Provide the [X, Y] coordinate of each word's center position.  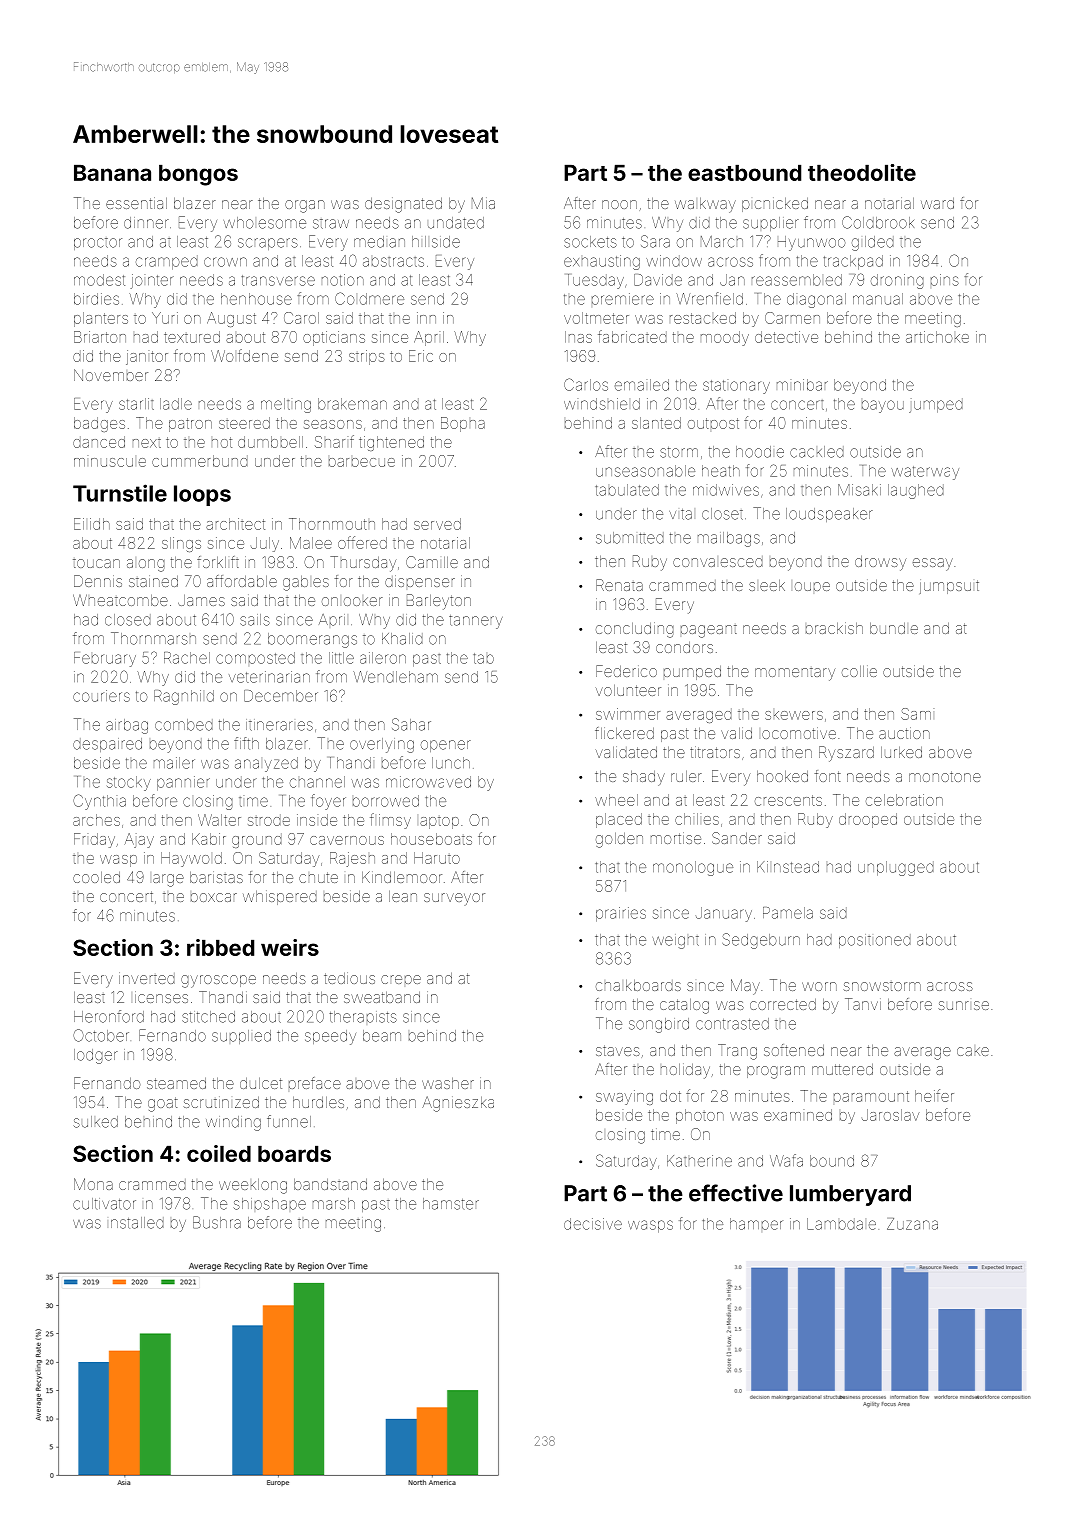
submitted [630, 538]
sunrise [964, 1005]
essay [933, 564]
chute [318, 877]
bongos [198, 175]
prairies [621, 914]
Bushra [217, 1222]
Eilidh [92, 524]
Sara [655, 241]
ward [937, 203]
